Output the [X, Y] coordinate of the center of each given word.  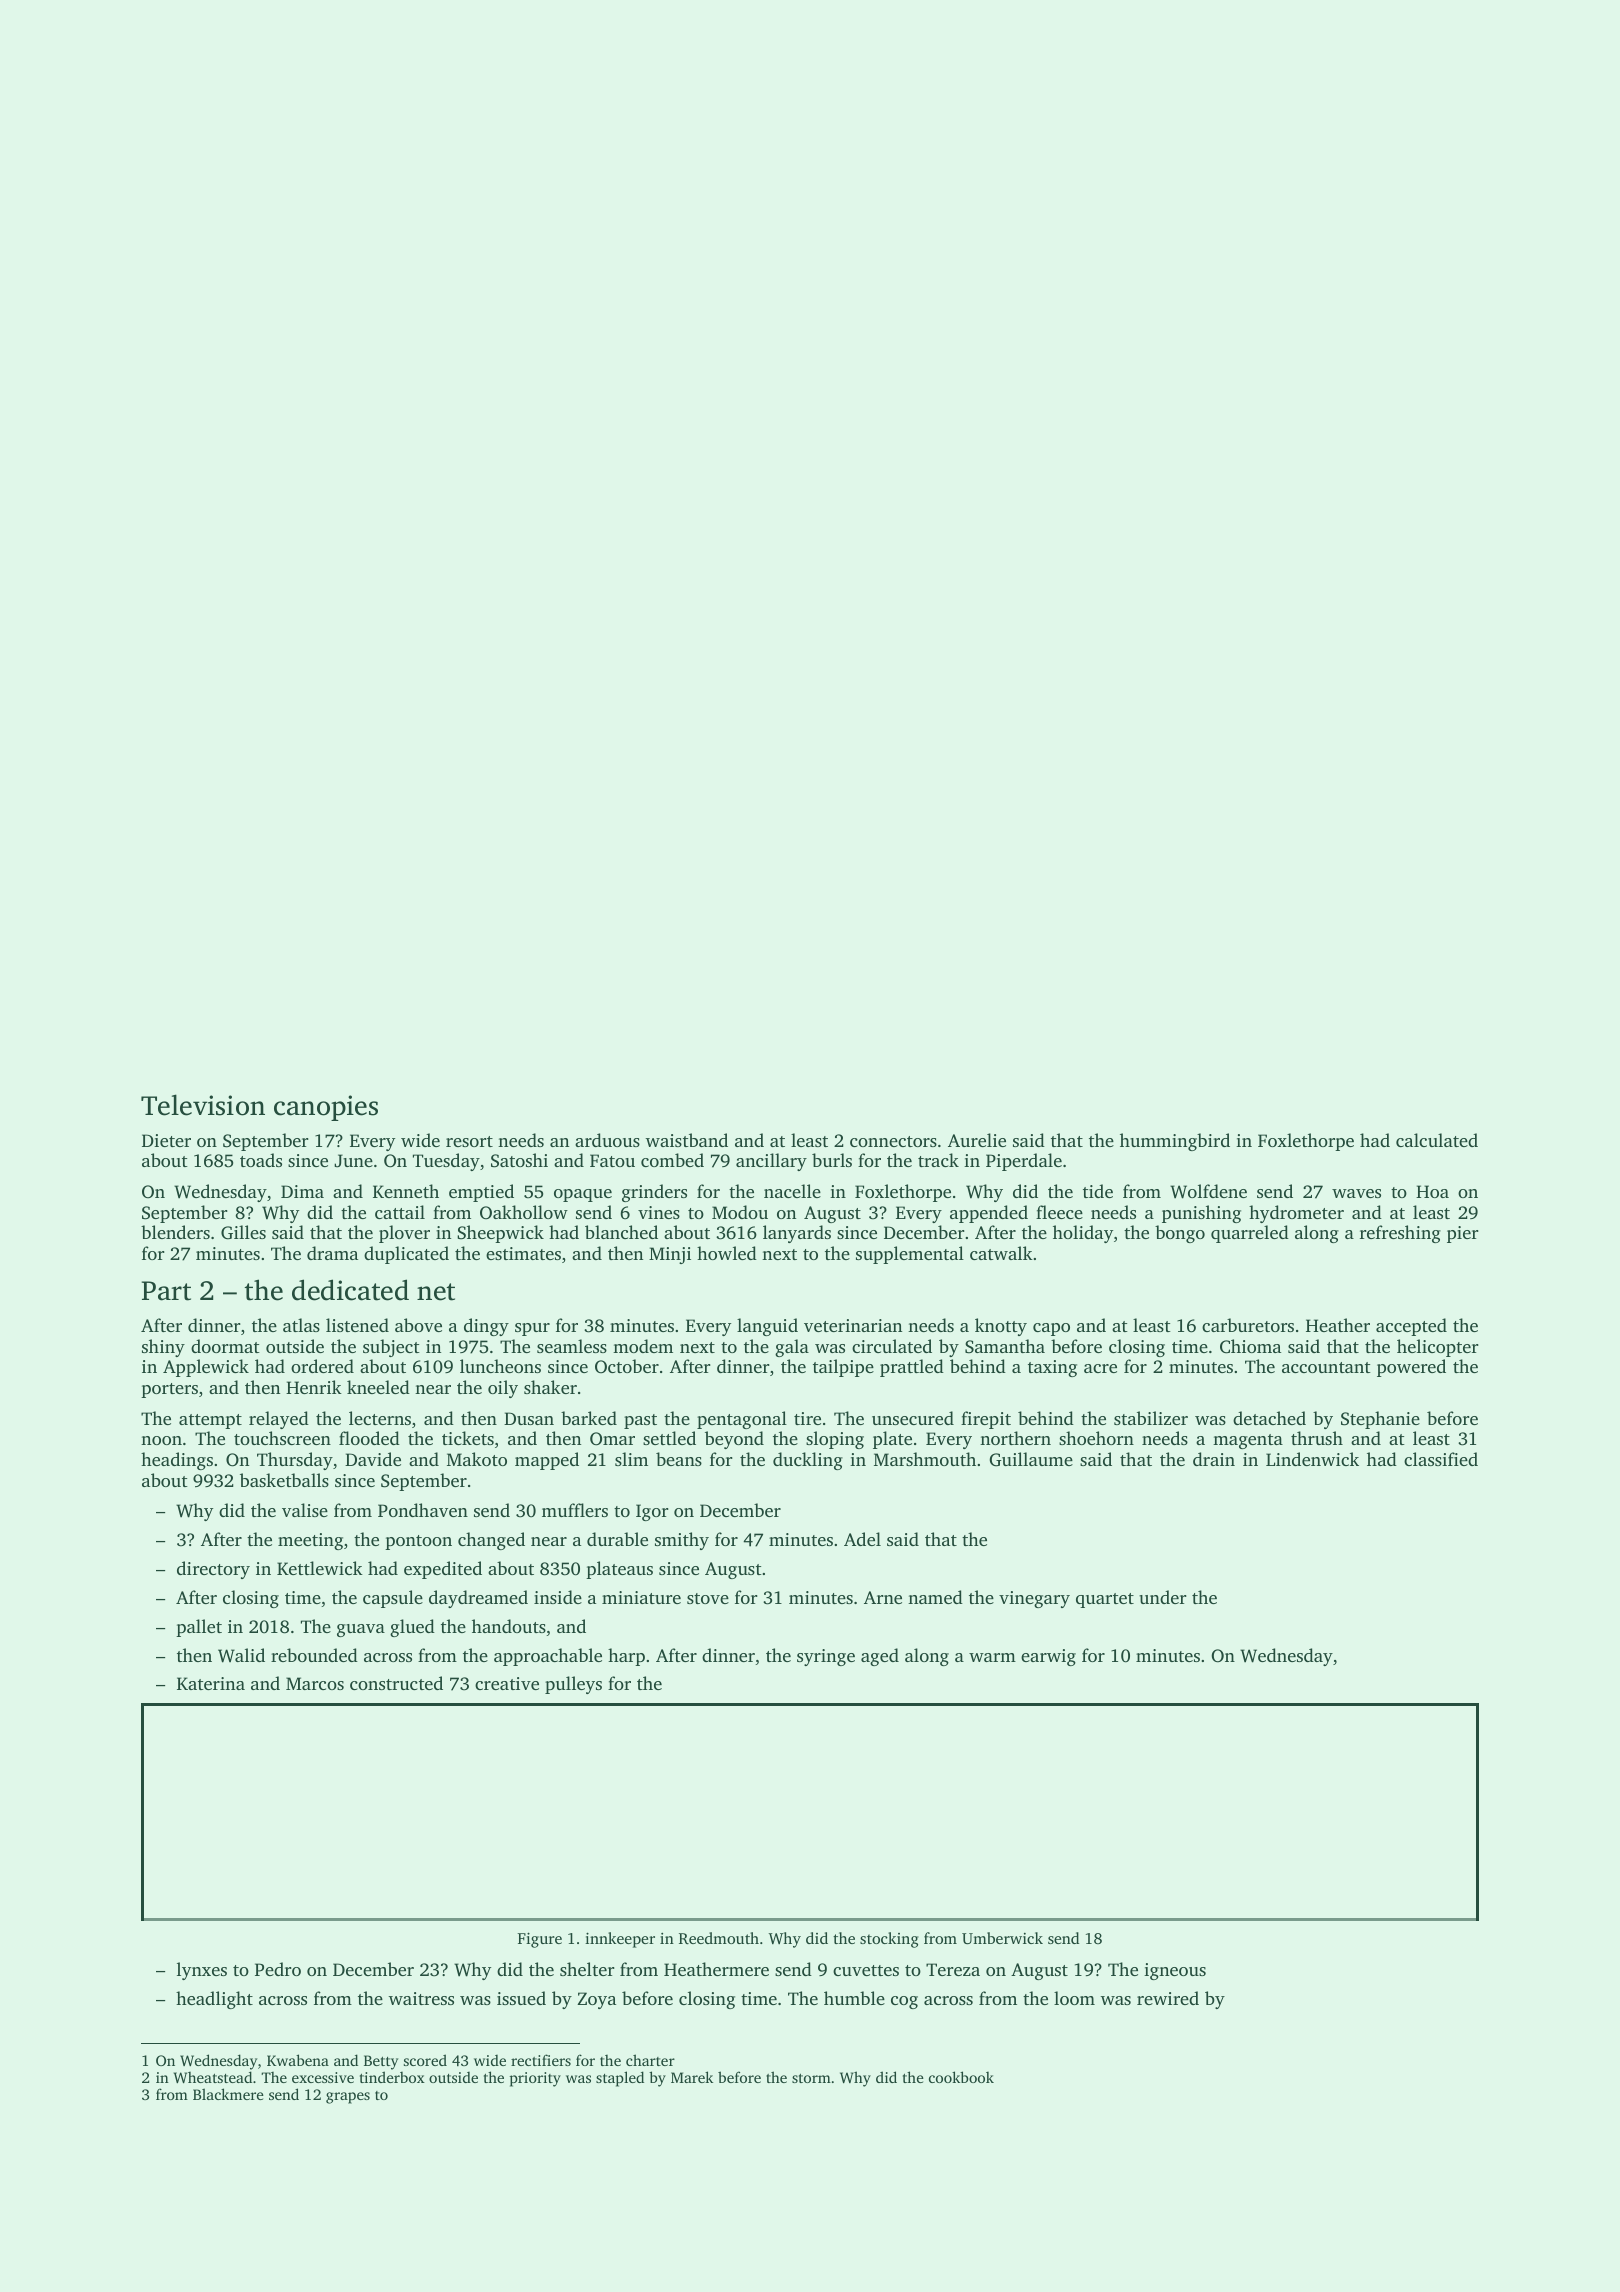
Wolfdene [1208, 1191]
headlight [214, 2000]
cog [904, 2002]
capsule [393, 1599]
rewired [1168, 1998]
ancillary [771, 1162]
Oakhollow [524, 1212]
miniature [641, 1597]
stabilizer [1151, 1418]
